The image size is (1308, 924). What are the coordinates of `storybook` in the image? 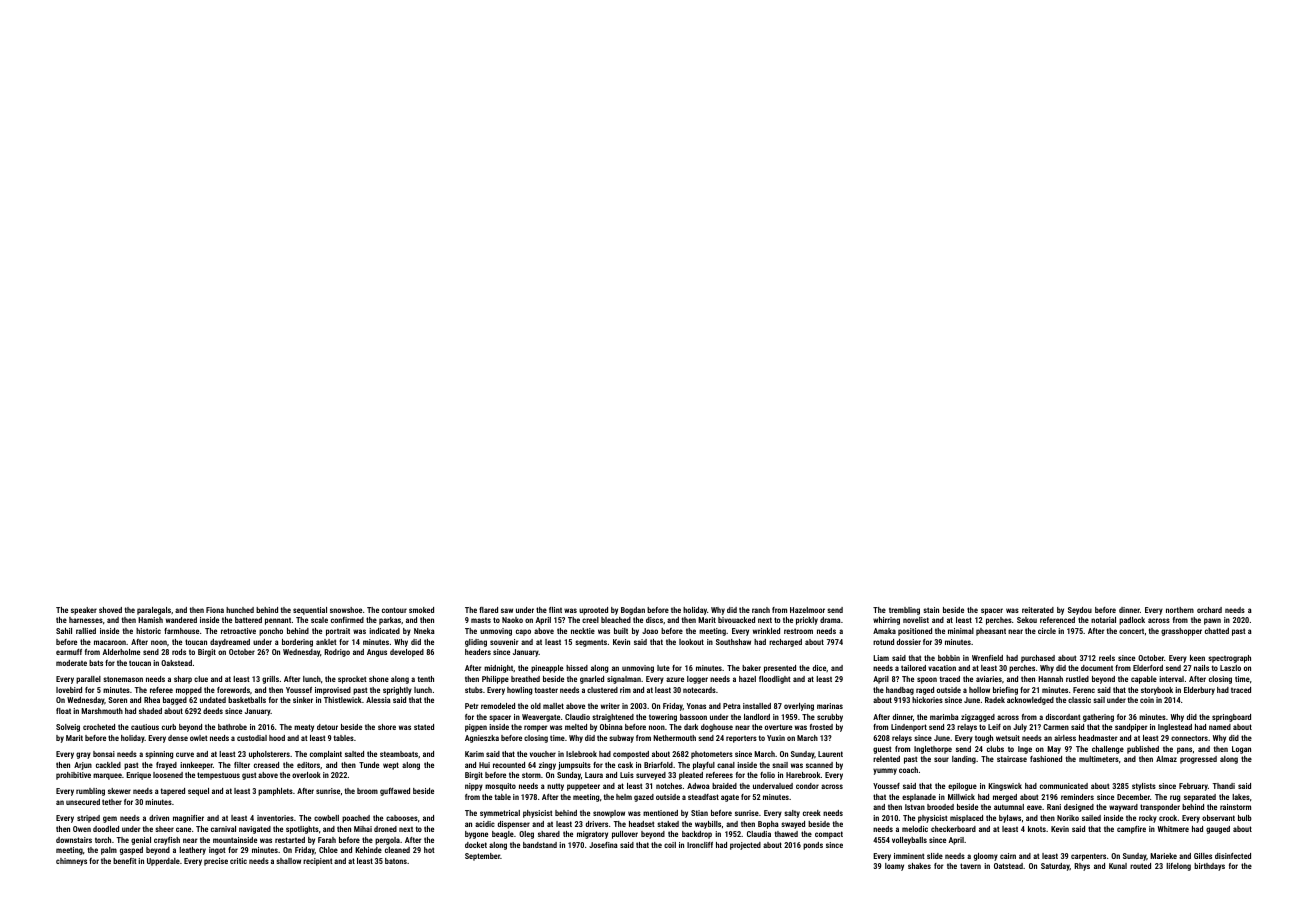 It's located at (1157, 691).
